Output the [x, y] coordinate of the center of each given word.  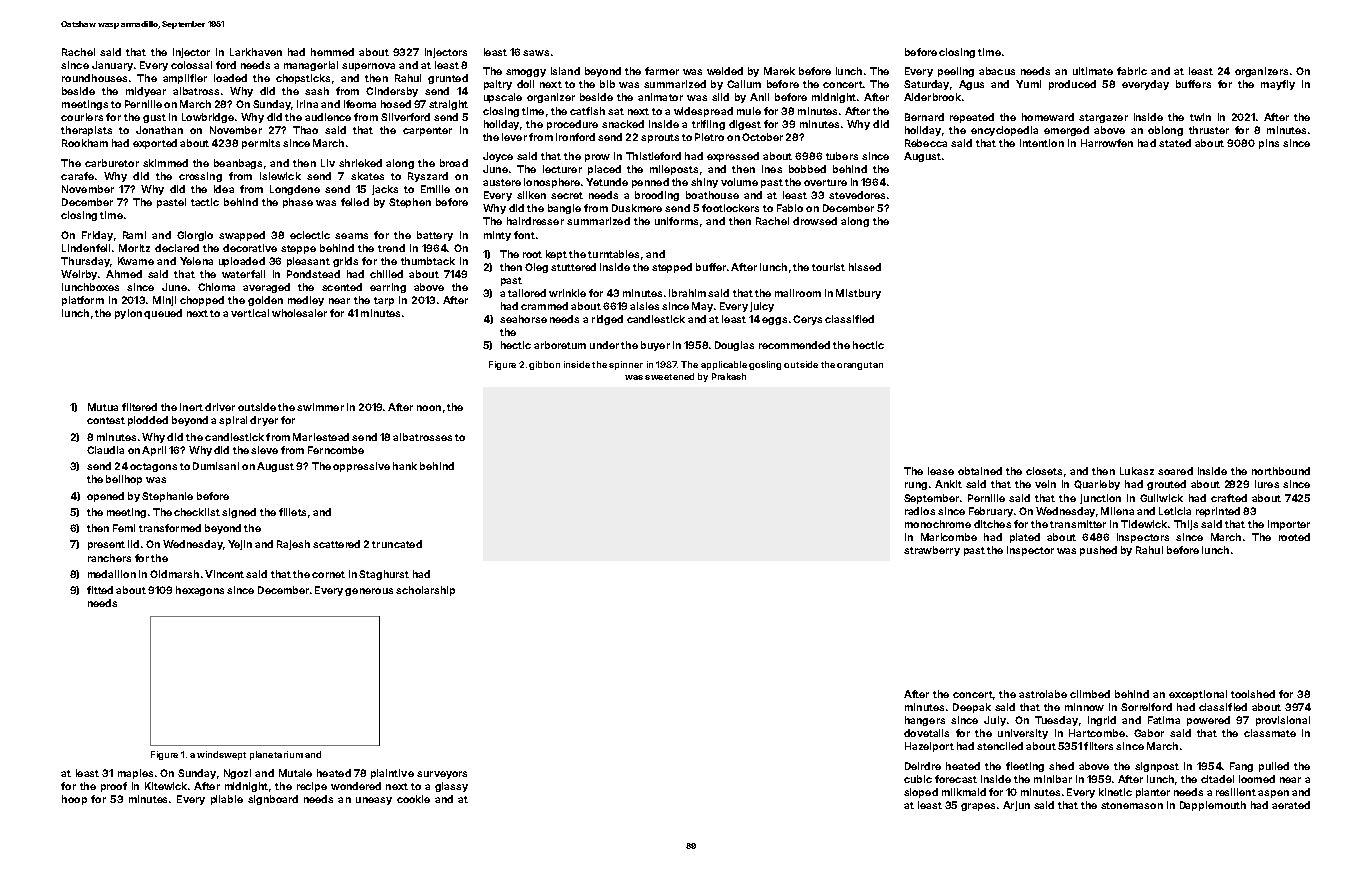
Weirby [79, 275]
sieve [264, 450]
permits [261, 144]
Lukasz [1137, 471]
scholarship [425, 591]
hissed [865, 267]
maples [135, 774]
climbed [1090, 694]
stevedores [857, 195]
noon [429, 408]
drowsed [815, 221]
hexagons [200, 591]
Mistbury [858, 294]
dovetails [926, 733]
